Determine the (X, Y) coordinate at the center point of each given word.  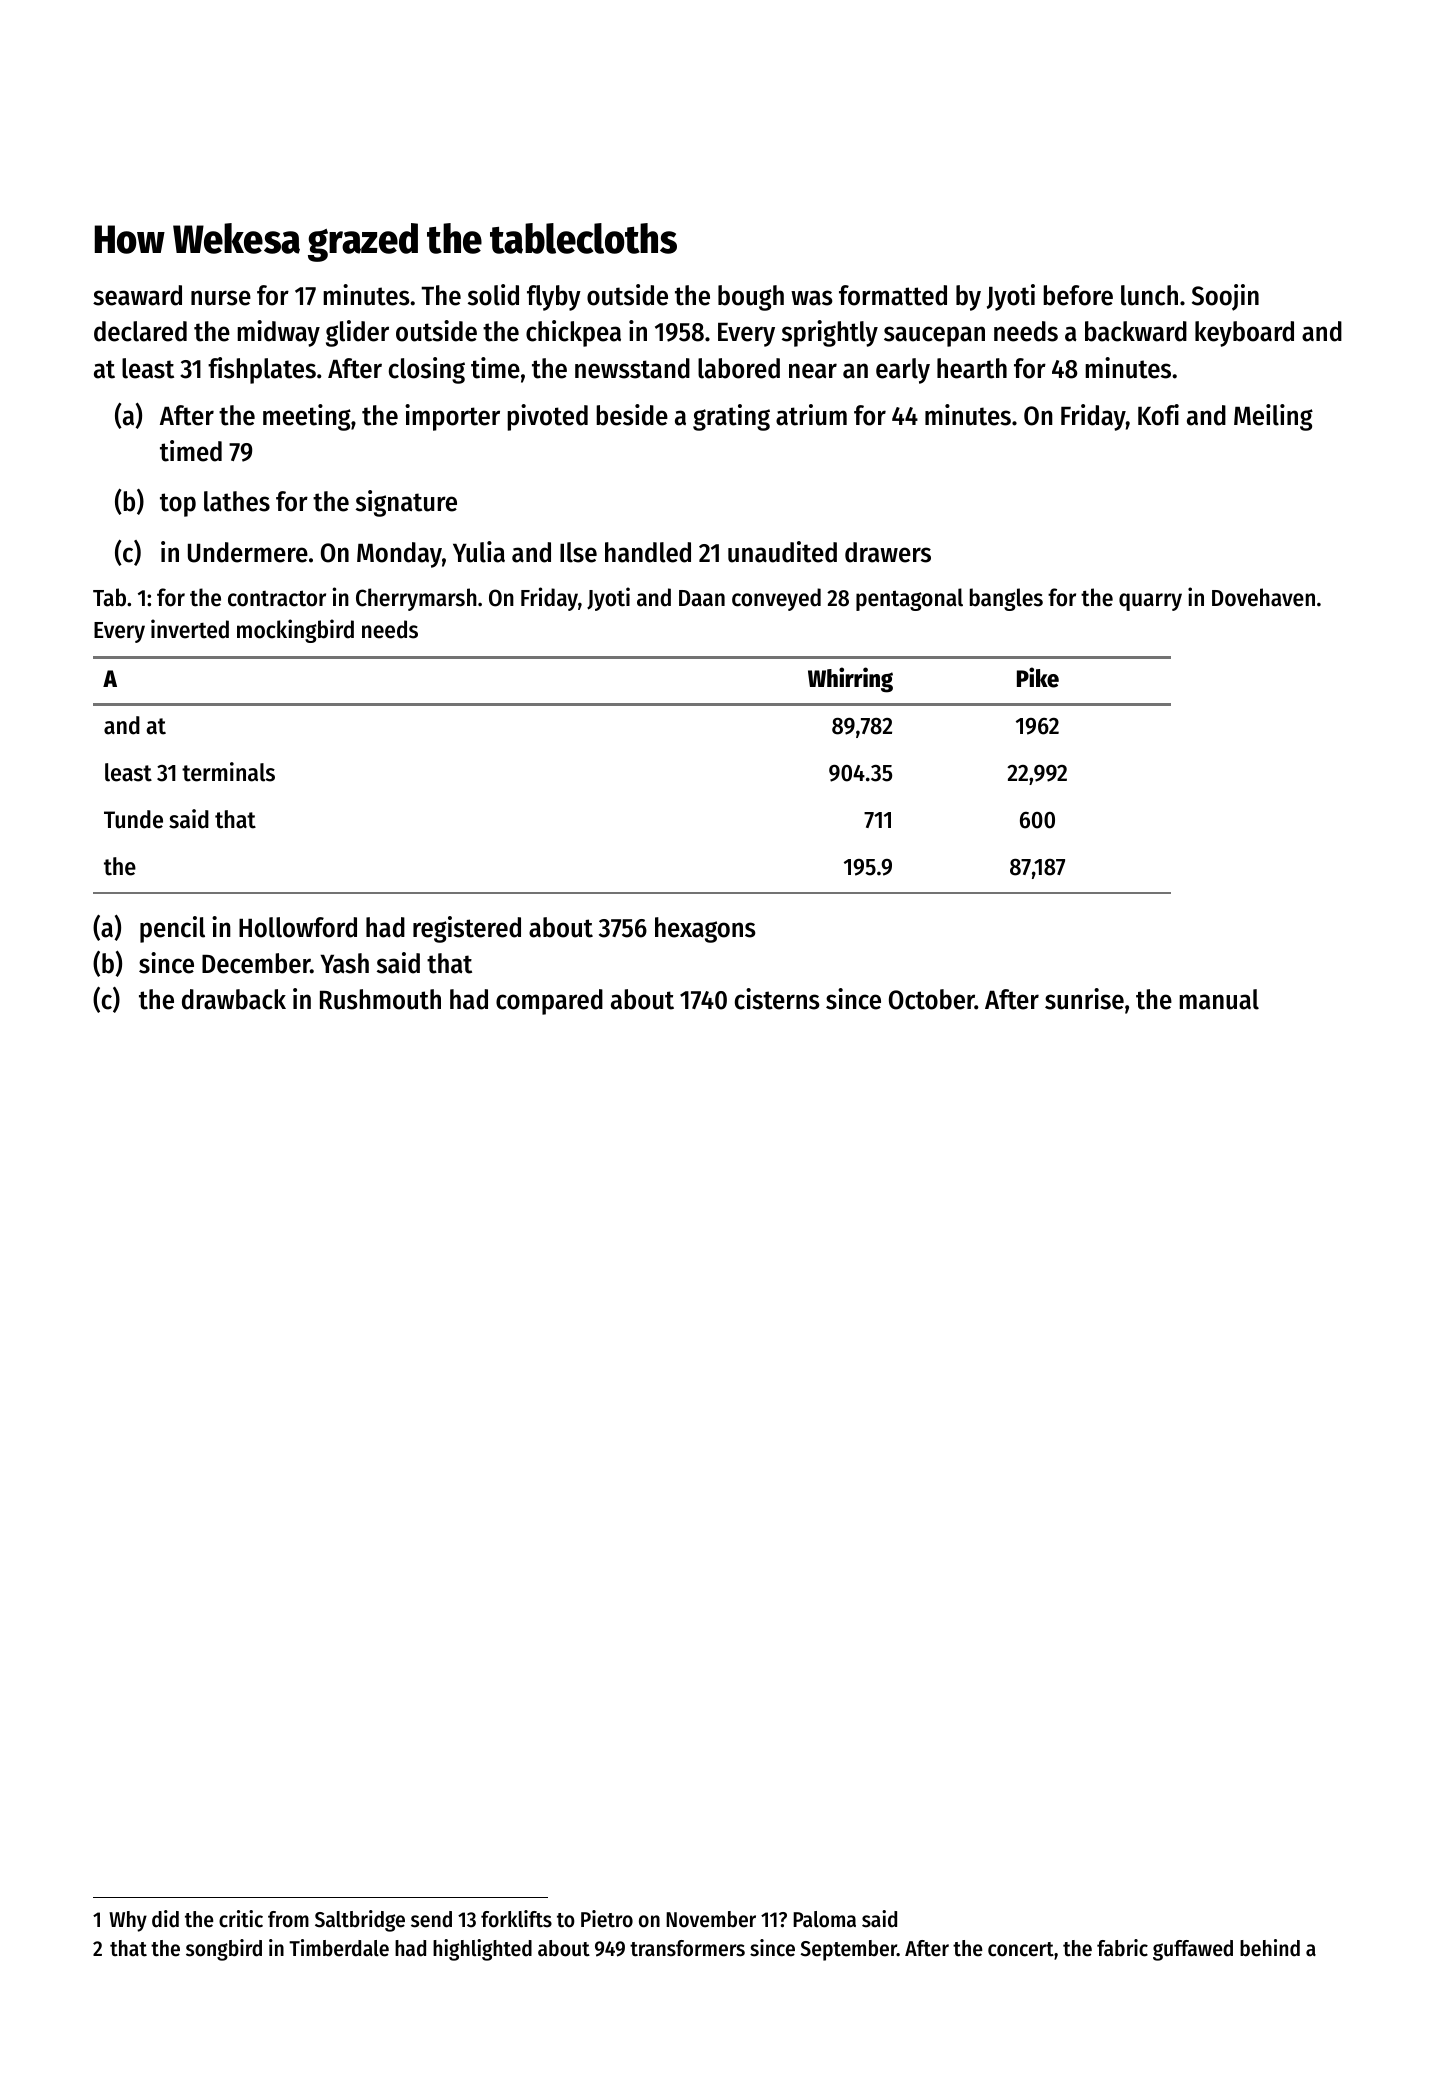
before (1078, 295)
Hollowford (298, 927)
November (711, 1919)
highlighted (482, 1950)
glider (357, 333)
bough (751, 298)
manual (1219, 999)
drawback (234, 999)
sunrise (1084, 999)
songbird (224, 1950)
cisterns (777, 999)
